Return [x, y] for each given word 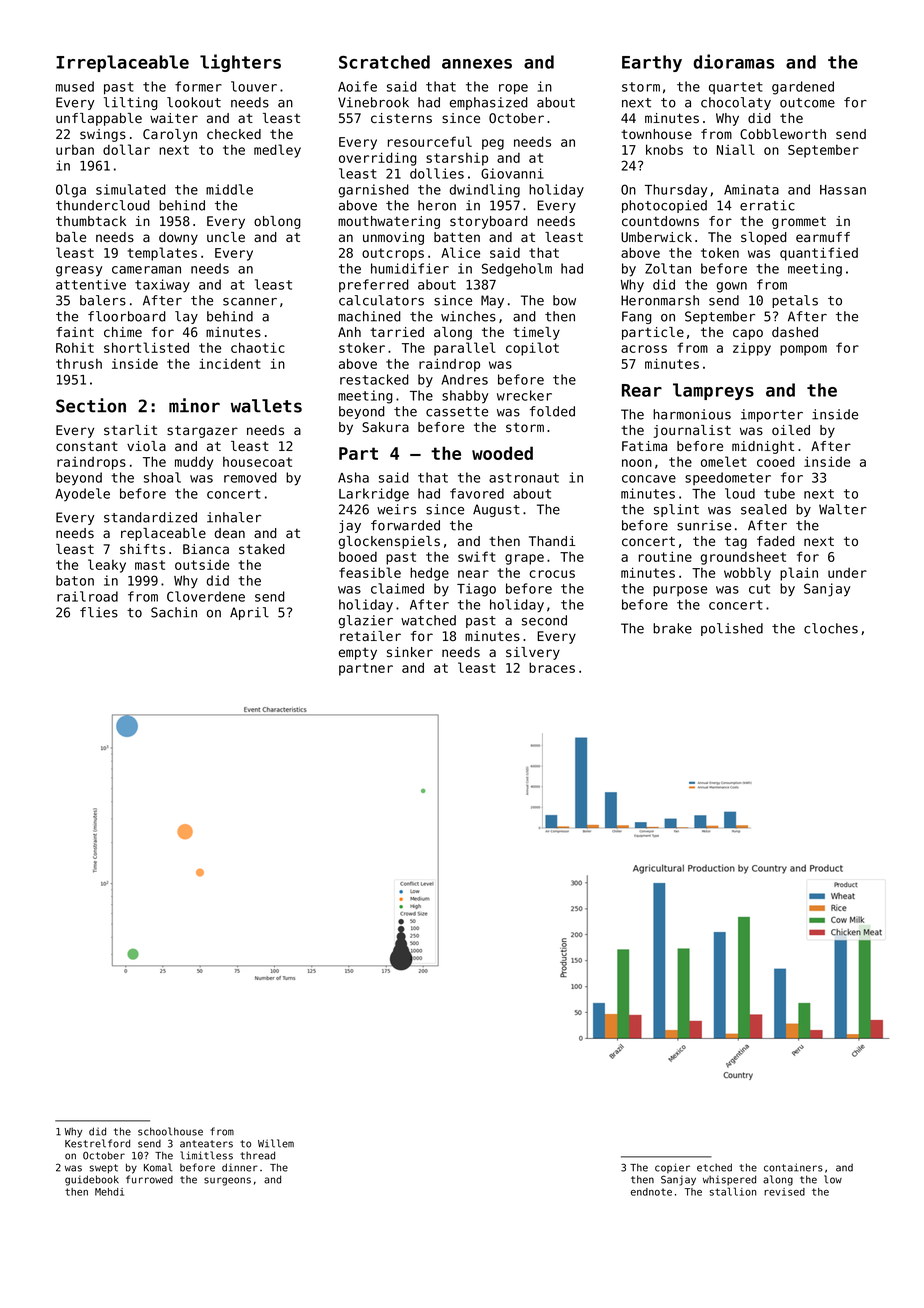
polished [732, 629]
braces [552, 667]
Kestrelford [97, 1143]
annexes [477, 64]
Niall [736, 149]
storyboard [489, 222]
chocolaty [736, 103]
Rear [642, 390]
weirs [396, 509]
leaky [107, 566]
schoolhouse [170, 1131]
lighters [240, 63]
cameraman [146, 270]
